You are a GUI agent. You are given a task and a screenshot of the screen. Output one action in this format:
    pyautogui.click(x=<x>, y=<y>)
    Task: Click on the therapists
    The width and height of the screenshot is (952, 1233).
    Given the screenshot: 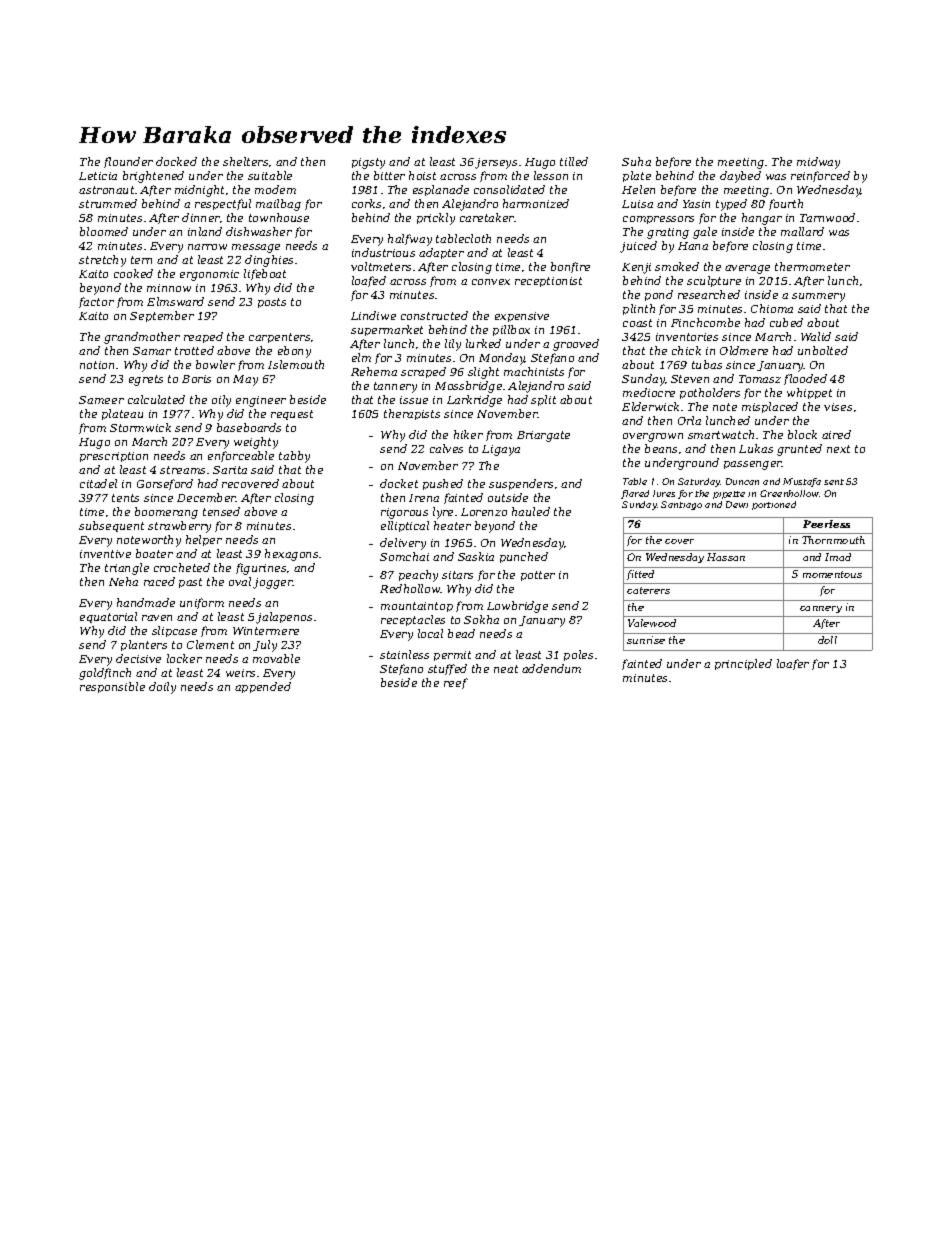 What is the action you would take?
    pyautogui.click(x=412, y=414)
